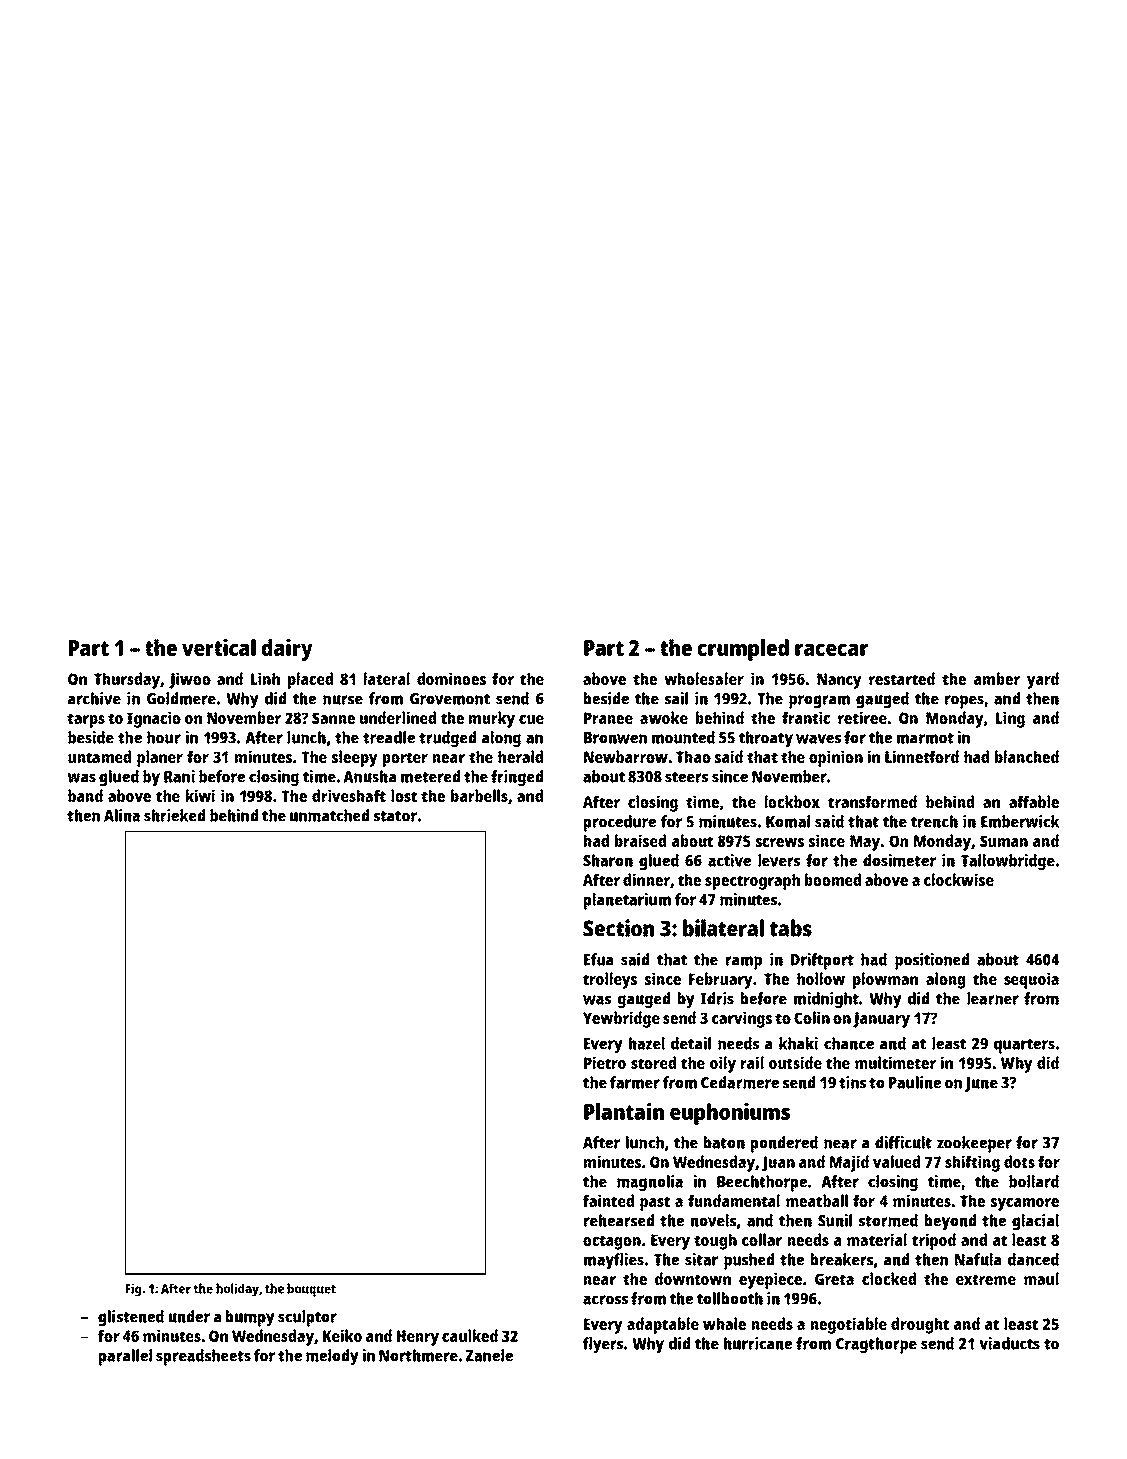 This screenshot has height=1459, width=1127. What do you see at coordinates (451, 678) in the screenshot?
I see `dominoes` at bounding box center [451, 678].
